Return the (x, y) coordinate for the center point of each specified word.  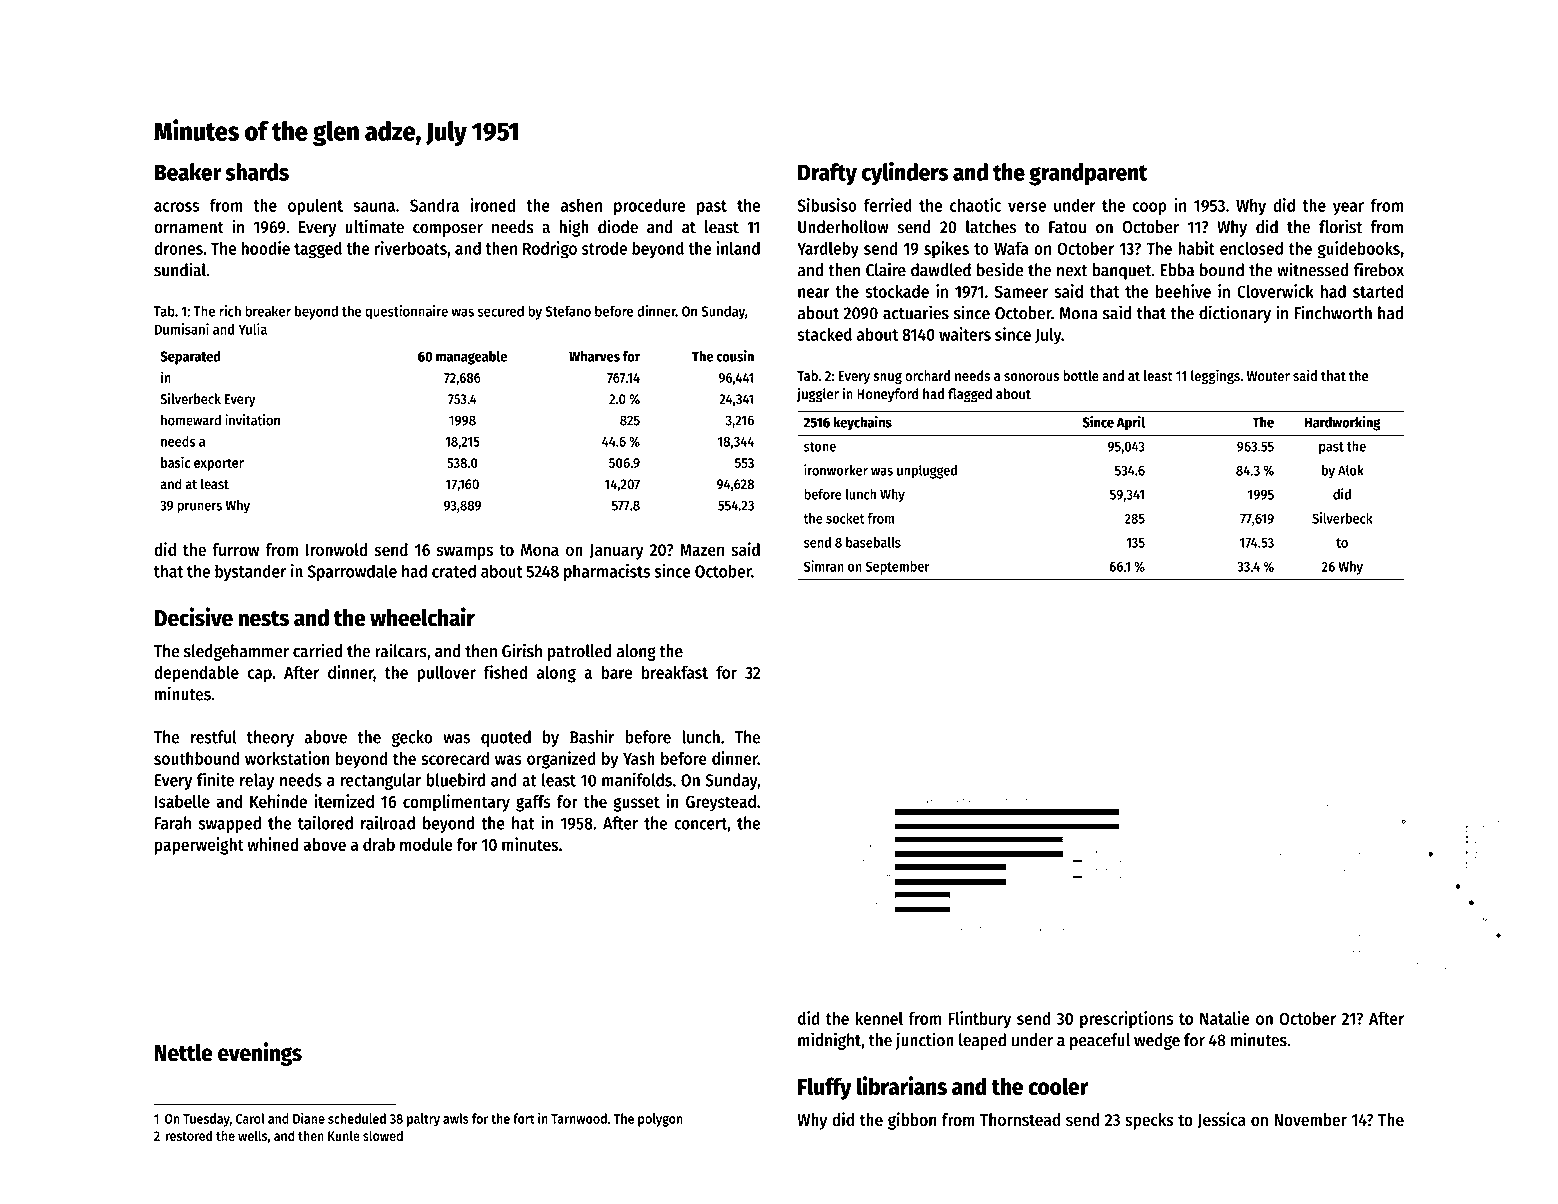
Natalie (1225, 1018)
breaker (268, 311)
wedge (1157, 1041)
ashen (581, 205)
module (426, 844)
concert (700, 824)
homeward (191, 420)
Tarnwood (579, 1118)
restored (189, 1135)
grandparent (1088, 174)
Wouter (1268, 376)
